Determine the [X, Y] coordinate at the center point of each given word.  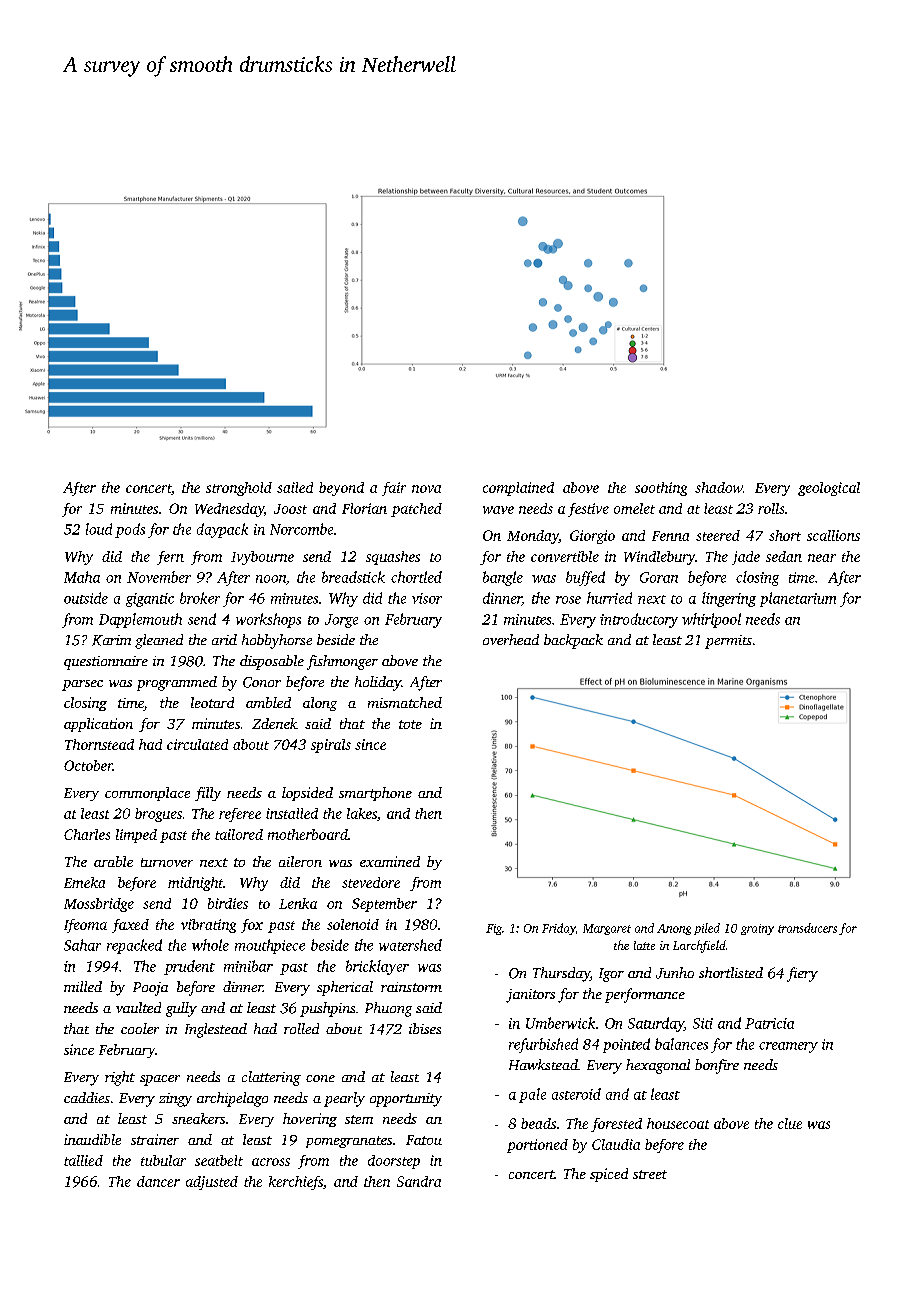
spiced [609, 1175]
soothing [661, 489]
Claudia [616, 1144]
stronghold [239, 489]
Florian [364, 508]
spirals [331, 746]
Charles [87, 834]
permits [728, 642]
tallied [83, 1160]
